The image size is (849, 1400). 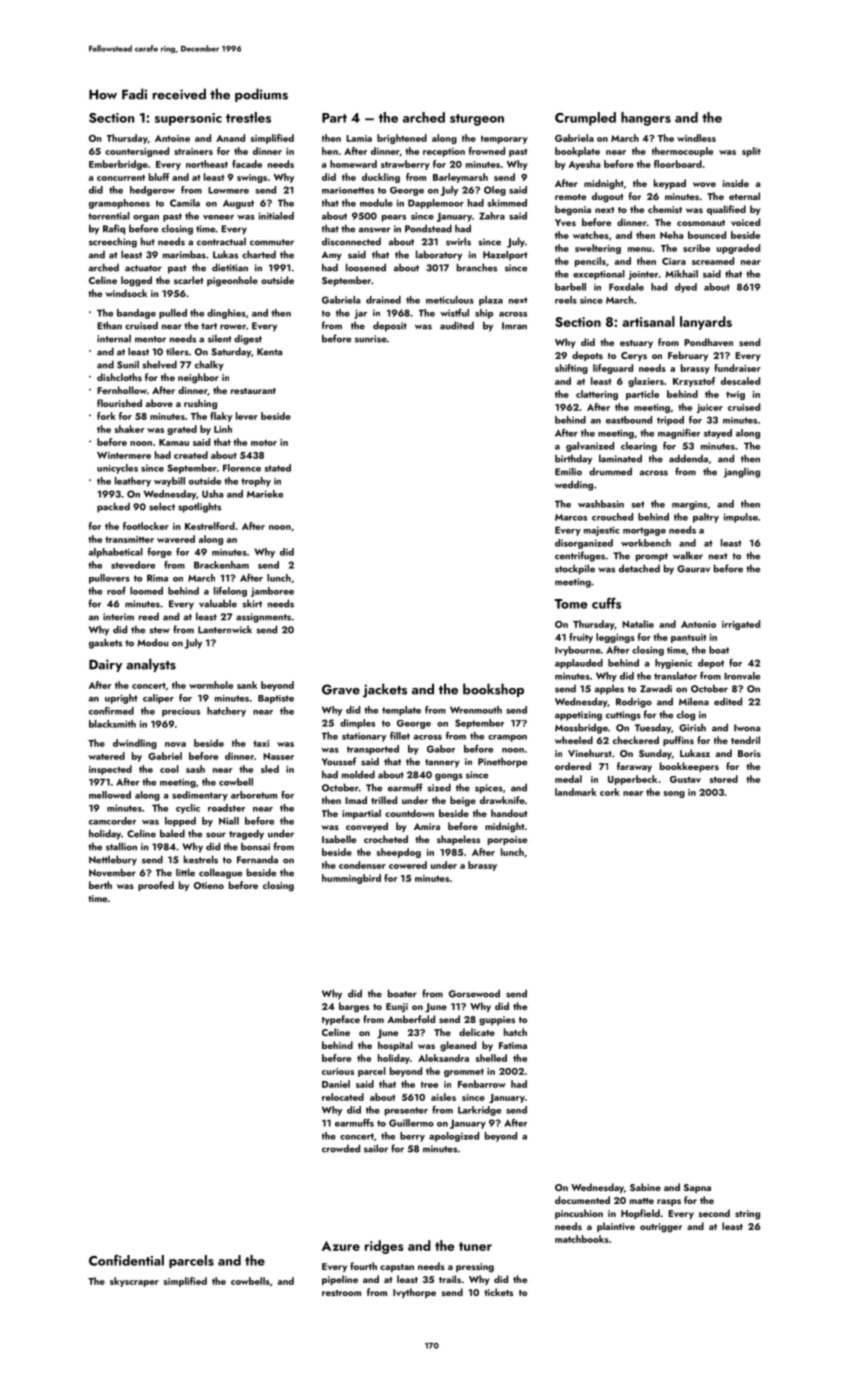 I want to click on stored, so click(x=724, y=779).
